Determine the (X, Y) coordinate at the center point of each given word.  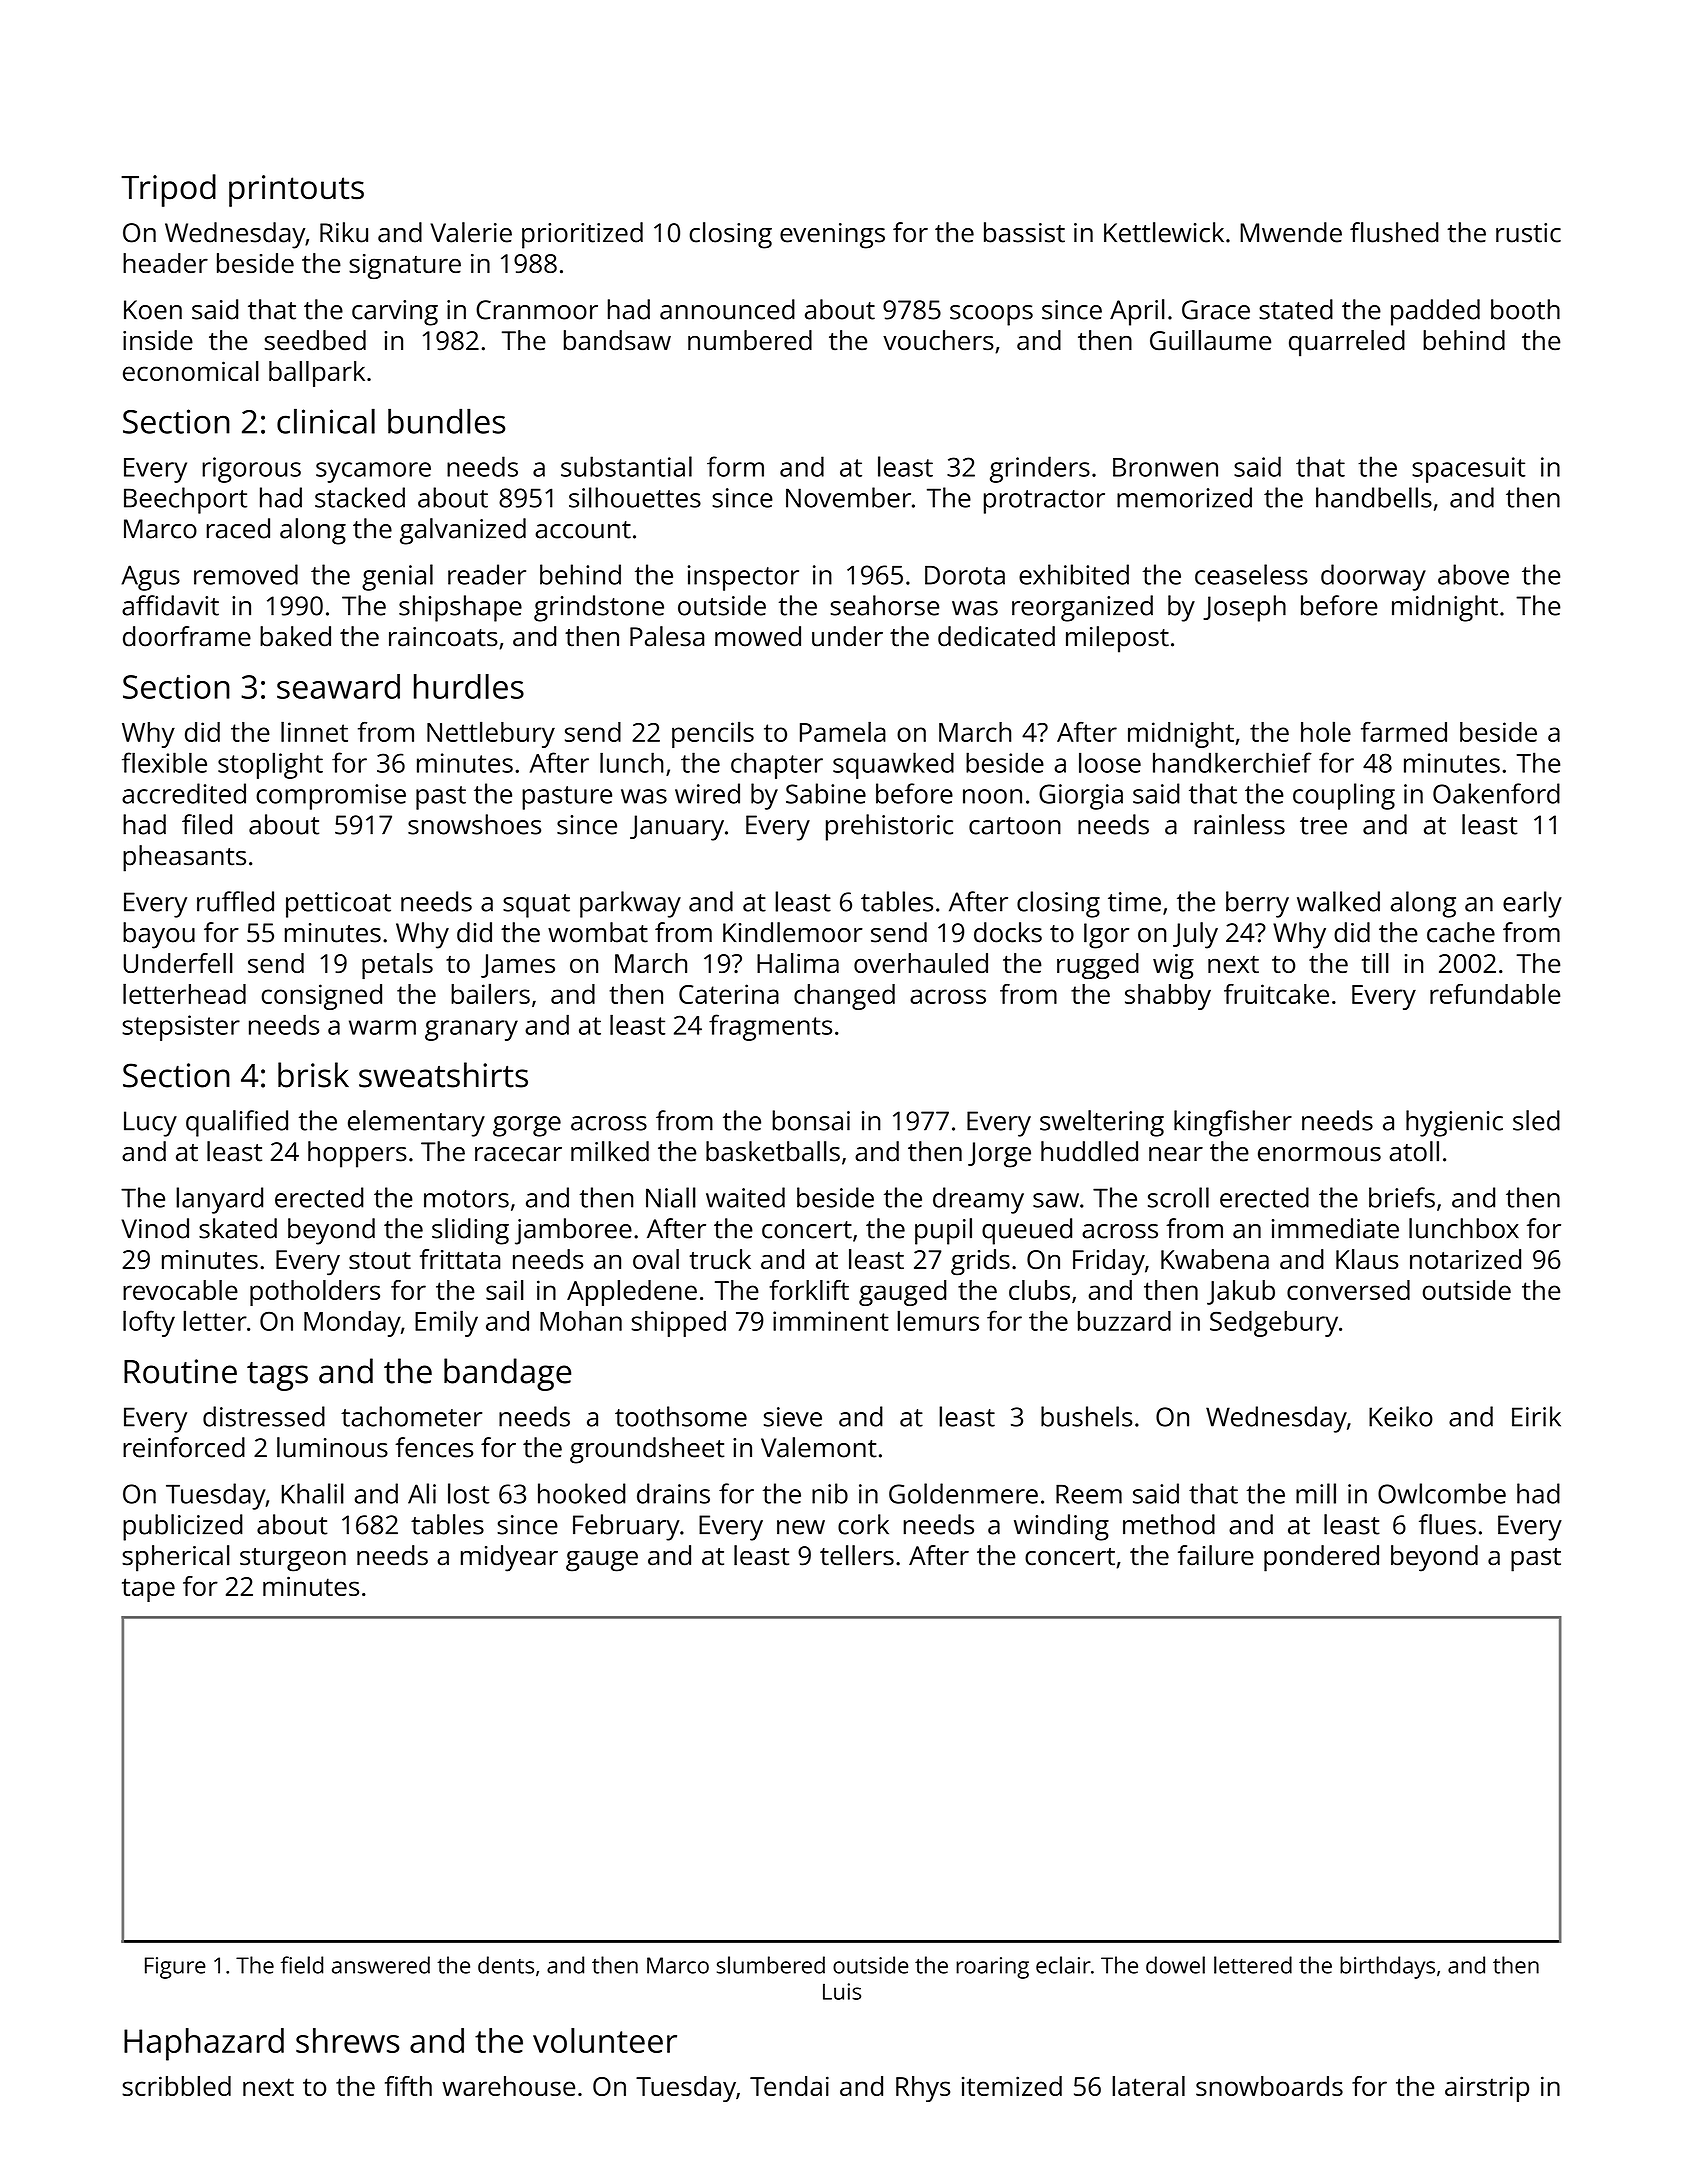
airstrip (1487, 2089)
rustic (1528, 233)
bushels (1087, 1416)
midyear (509, 1558)
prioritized (582, 235)
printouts (296, 191)
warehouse (508, 2086)
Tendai (789, 2086)
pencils (713, 734)
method (1169, 1524)
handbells (1374, 497)
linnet (314, 731)
